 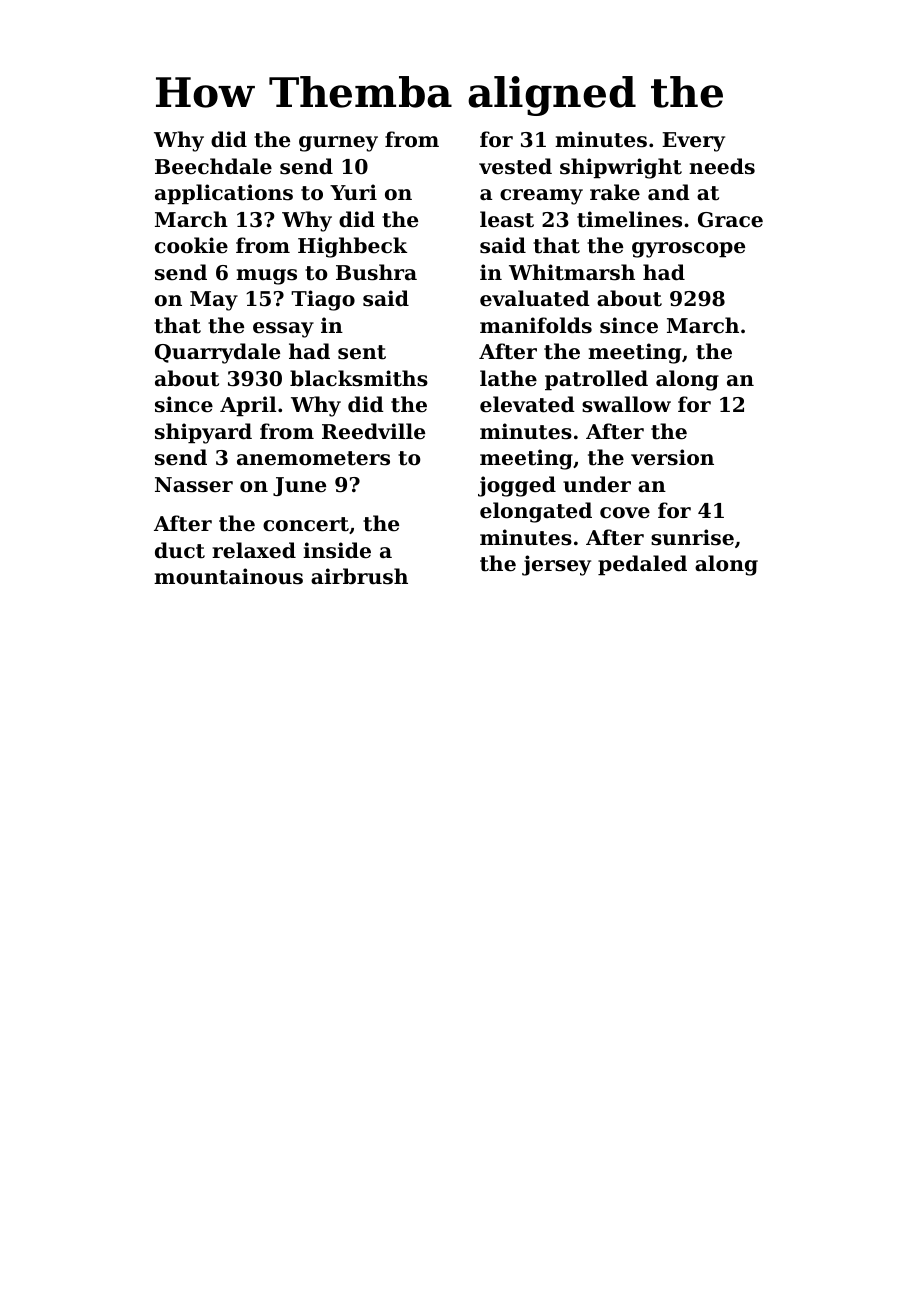 What do you see at coordinates (536, 512) in the page?
I see `elongated` at bounding box center [536, 512].
